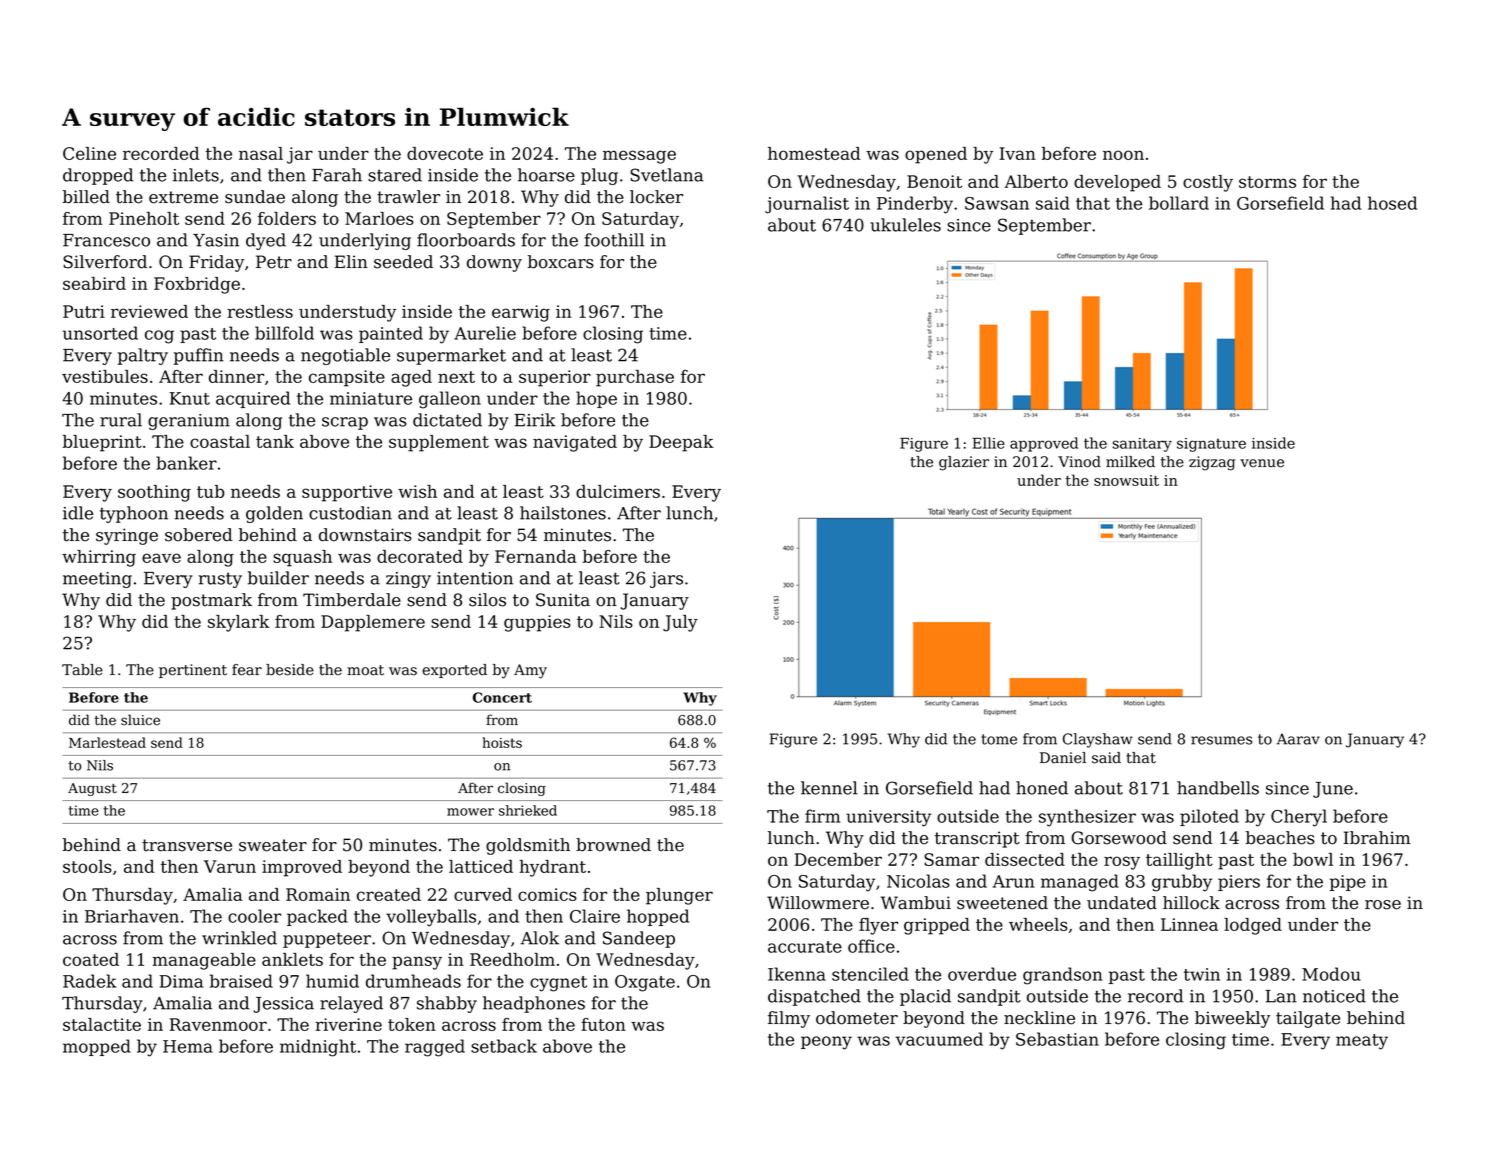  Describe the element at coordinates (82, 670) in the screenshot. I see `Table` at that location.
